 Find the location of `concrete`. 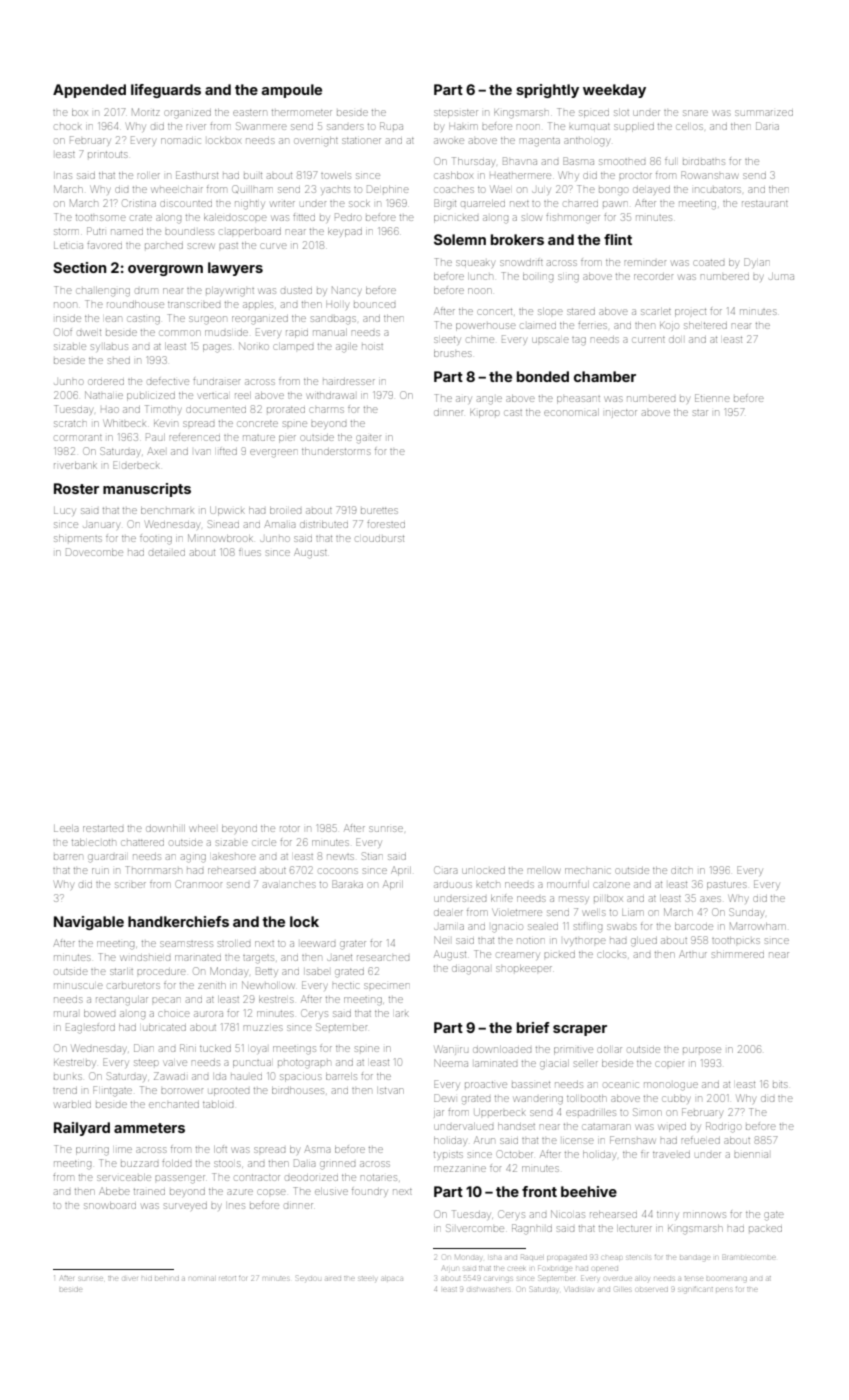

concrete is located at coordinates (258, 424).
